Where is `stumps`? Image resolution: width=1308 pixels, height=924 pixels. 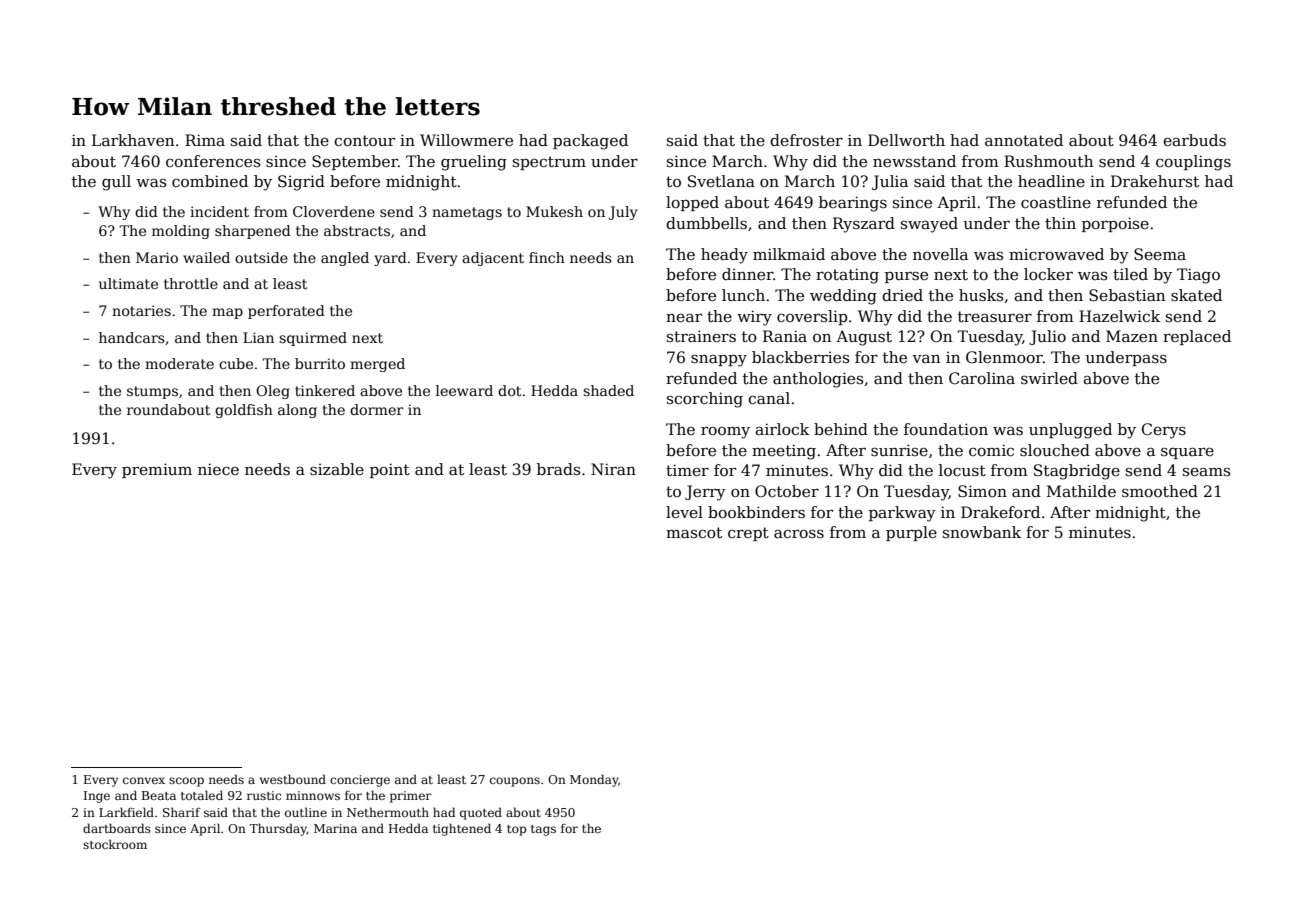 stumps is located at coordinates (152, 392).
